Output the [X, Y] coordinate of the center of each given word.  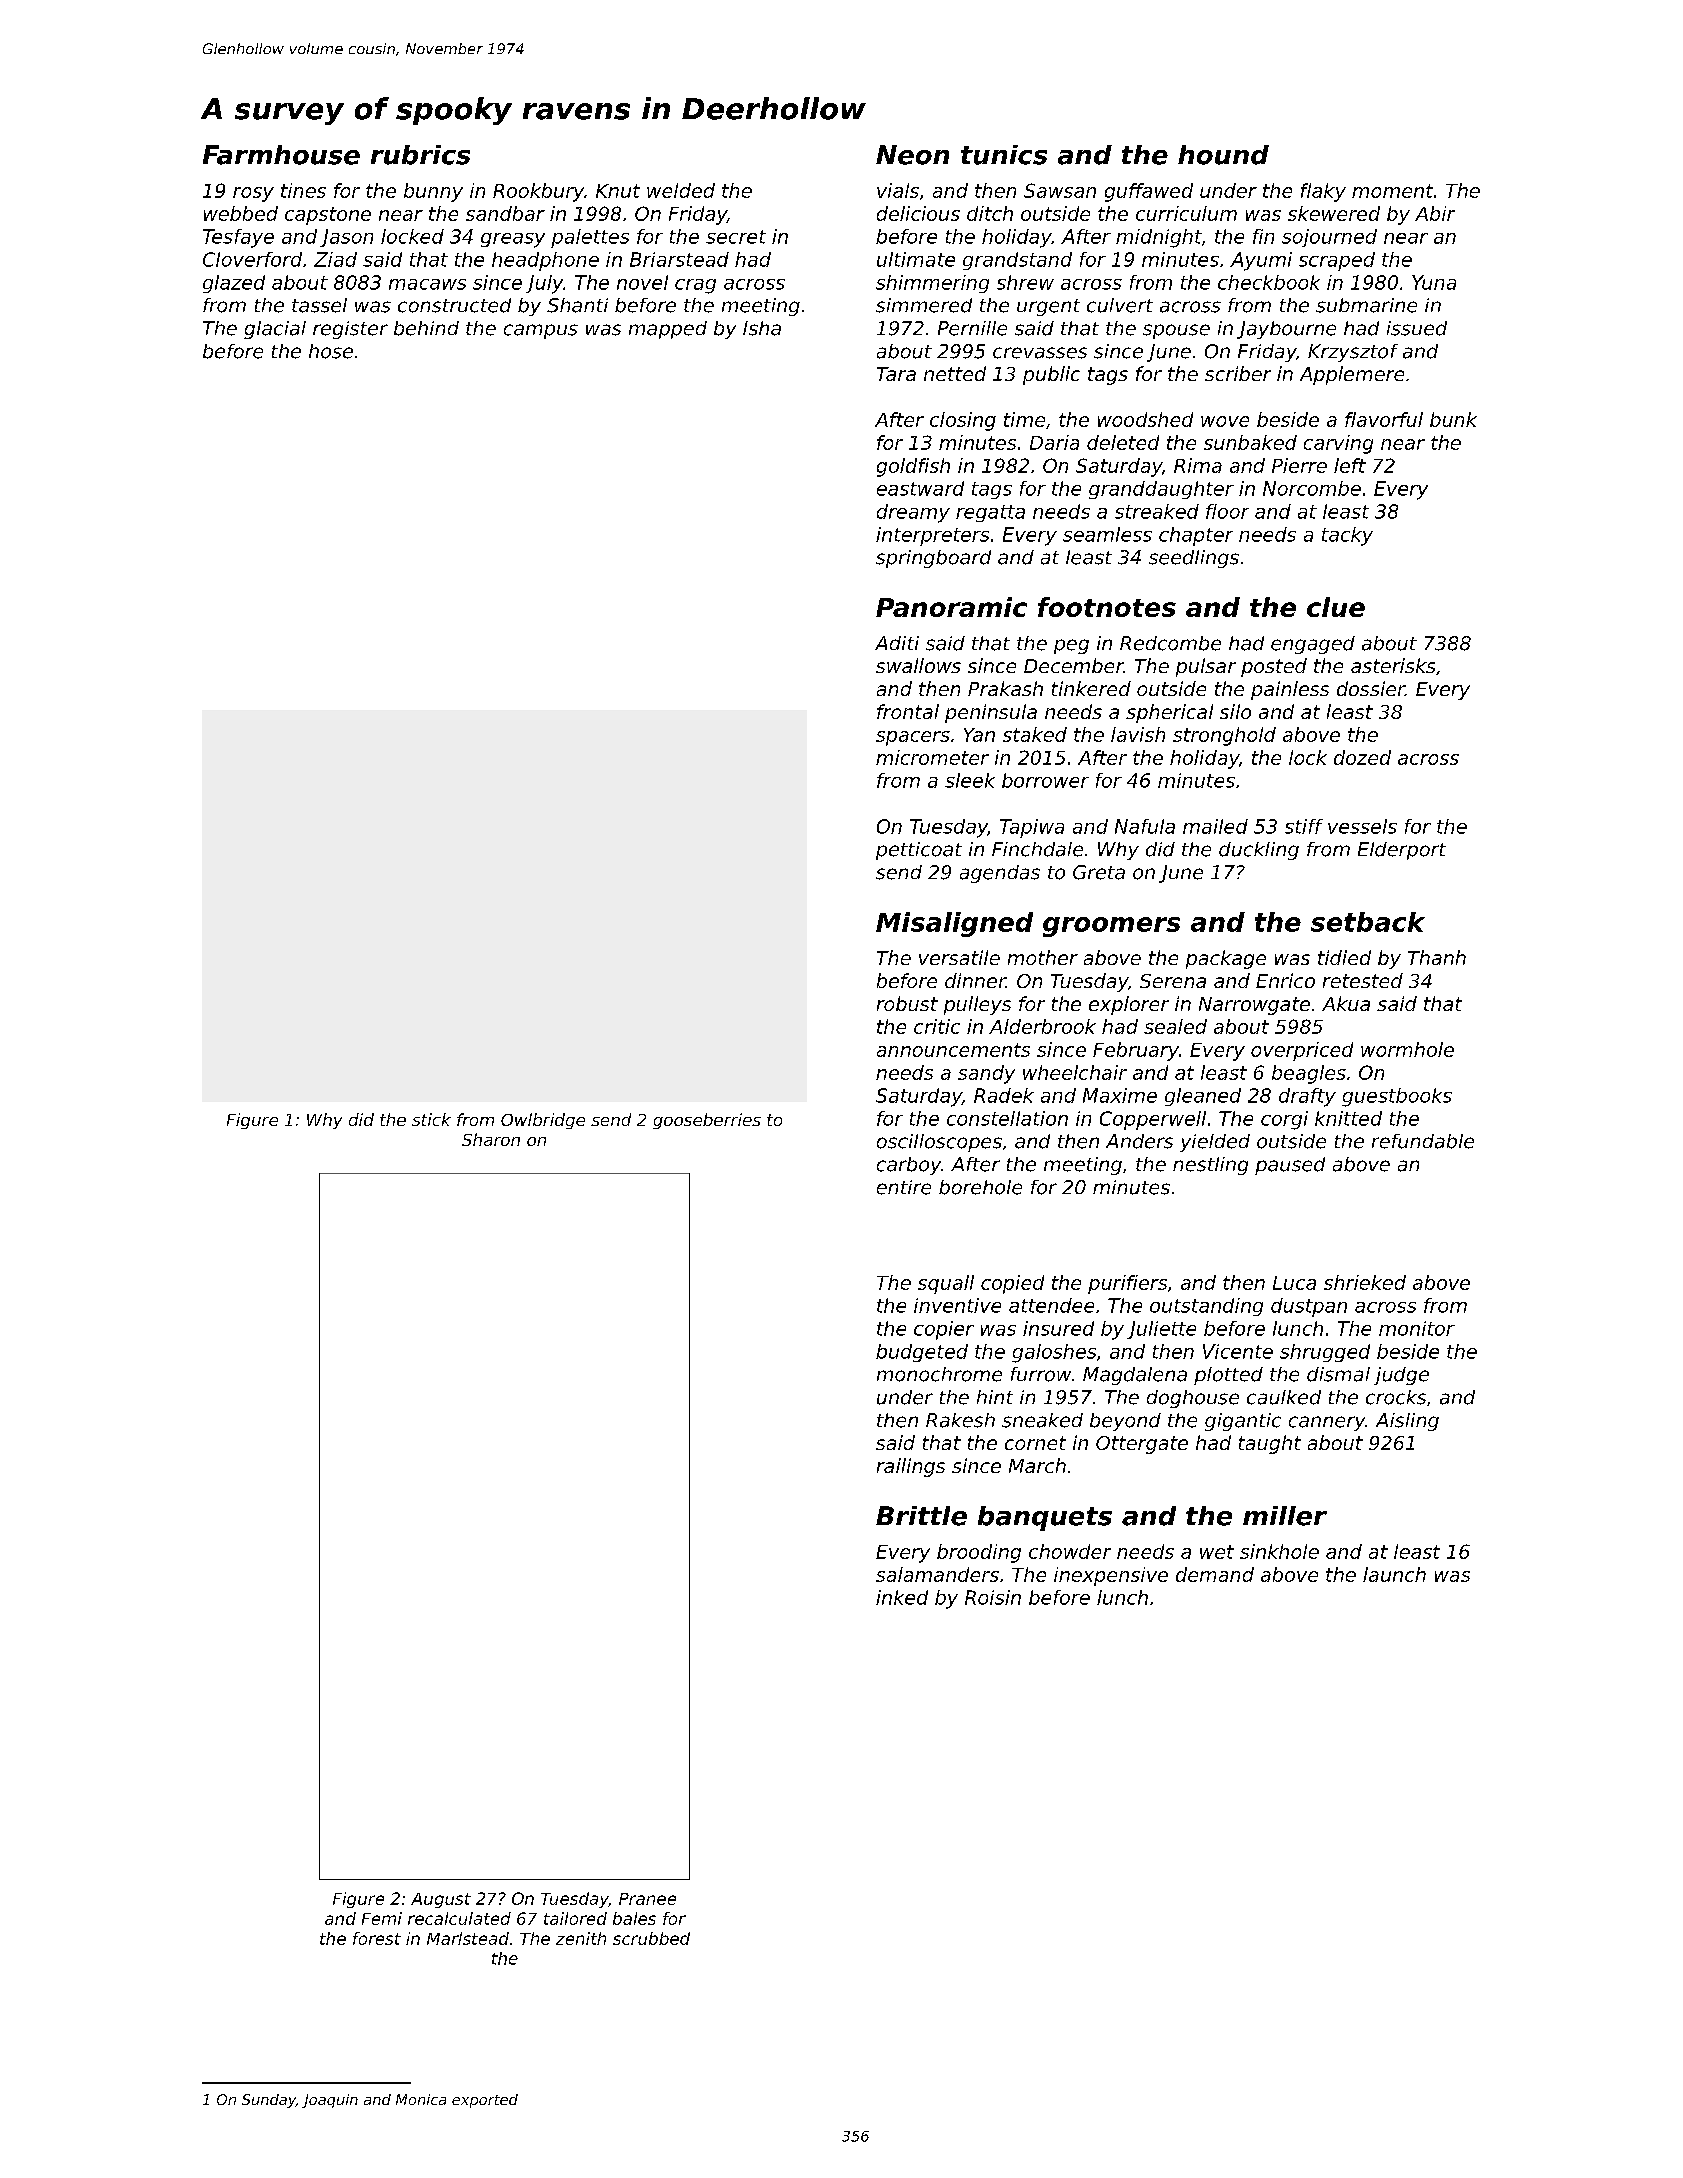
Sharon [491, 1139]
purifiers [1127, 1284]
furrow [1041, 1374]
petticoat [919, 851]
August [441, 1900]
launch [1394, 1574]
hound [1223, 155]
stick [431, 1119]
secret [736, 237]
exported [485, 2101]
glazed [234, 284]
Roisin [993, 1597]
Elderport [1402, 851]
